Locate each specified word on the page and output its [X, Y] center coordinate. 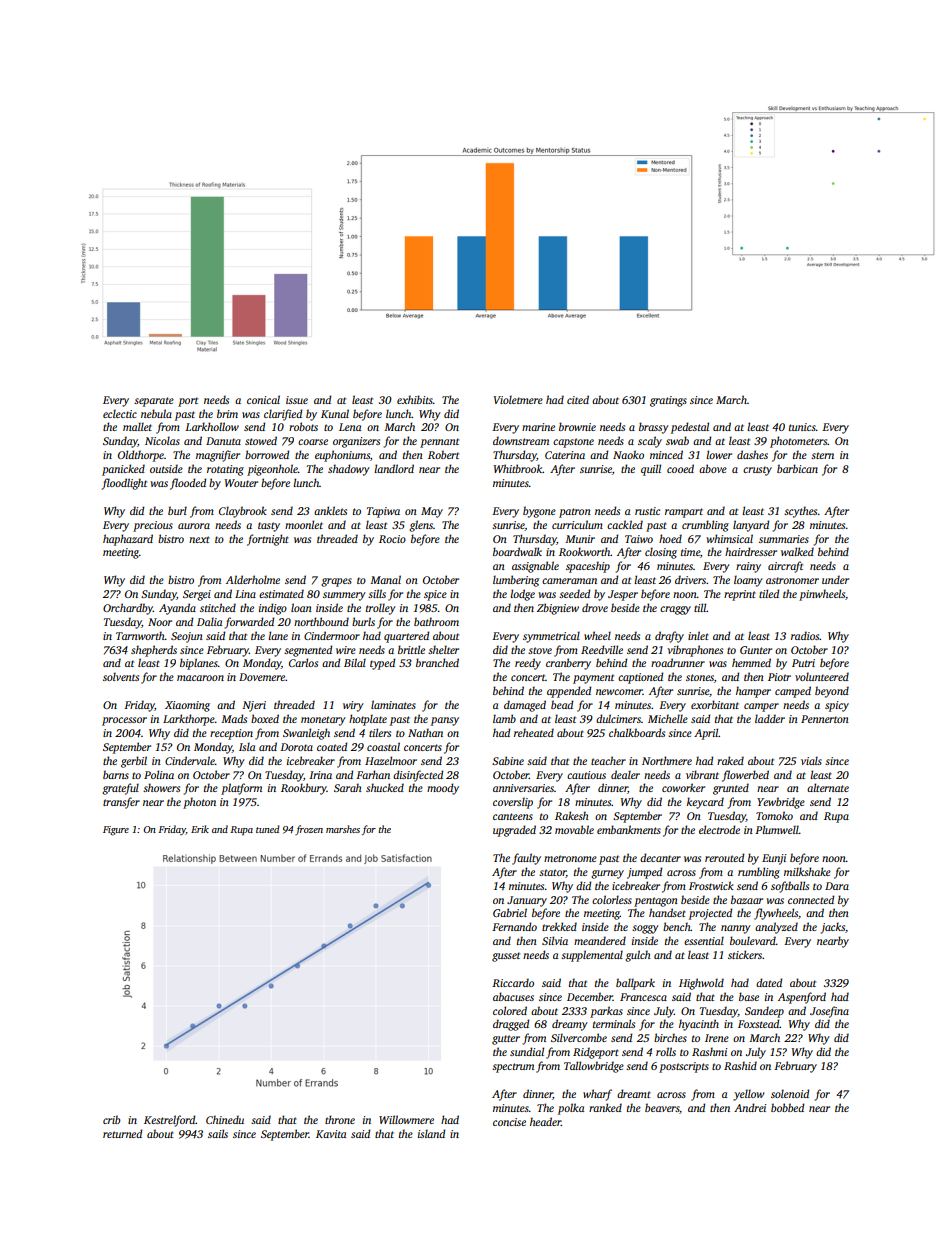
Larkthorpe [189, 720]
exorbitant [715, 704]
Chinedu [225, 1119]
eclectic [120, 413]
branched [437, 662]
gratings [668, 401]
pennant [439, 443]
